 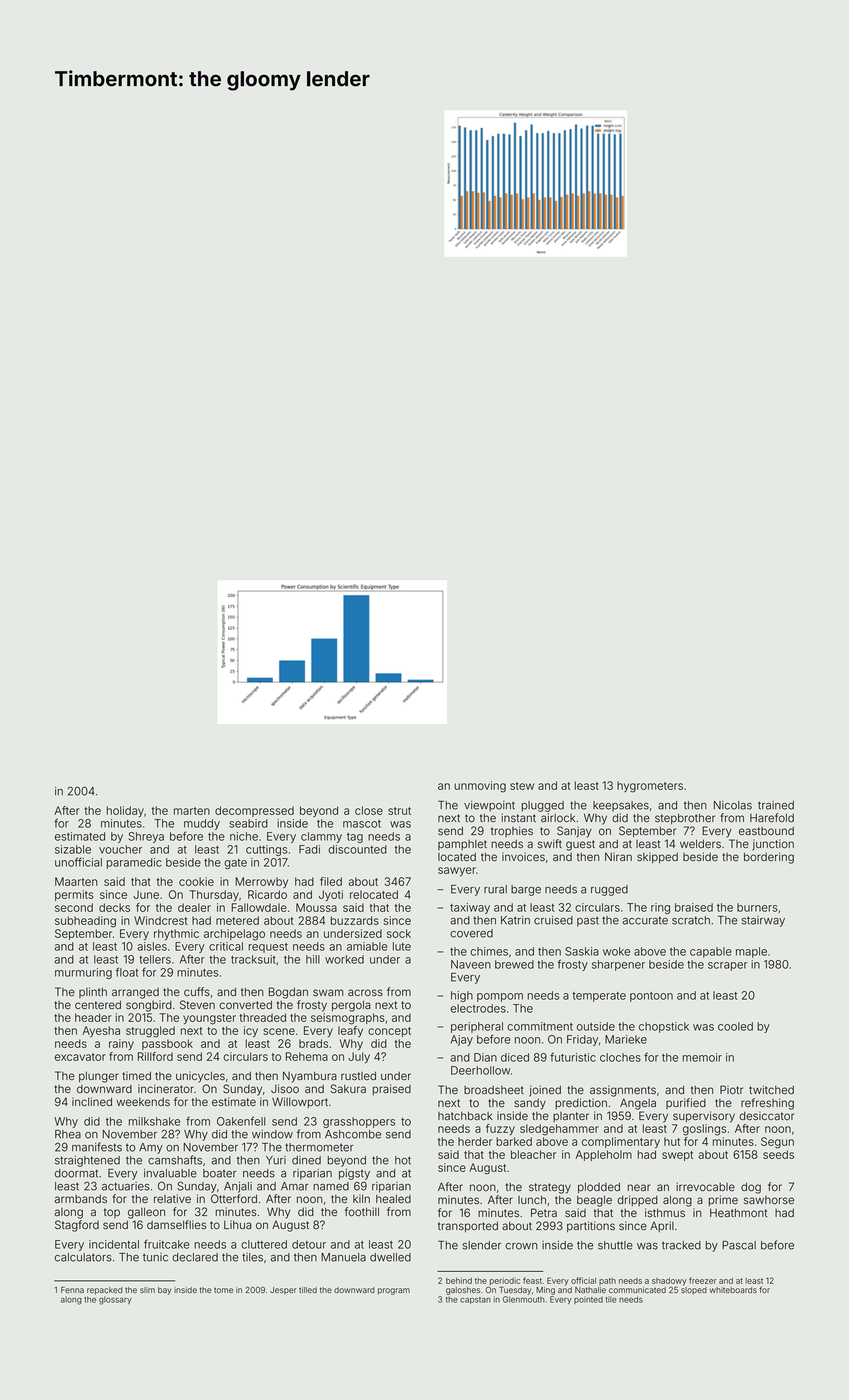 What do you see at coordinates (621, 806) in the document?
I see `keepsakes` at bounding box center [621, 806].
